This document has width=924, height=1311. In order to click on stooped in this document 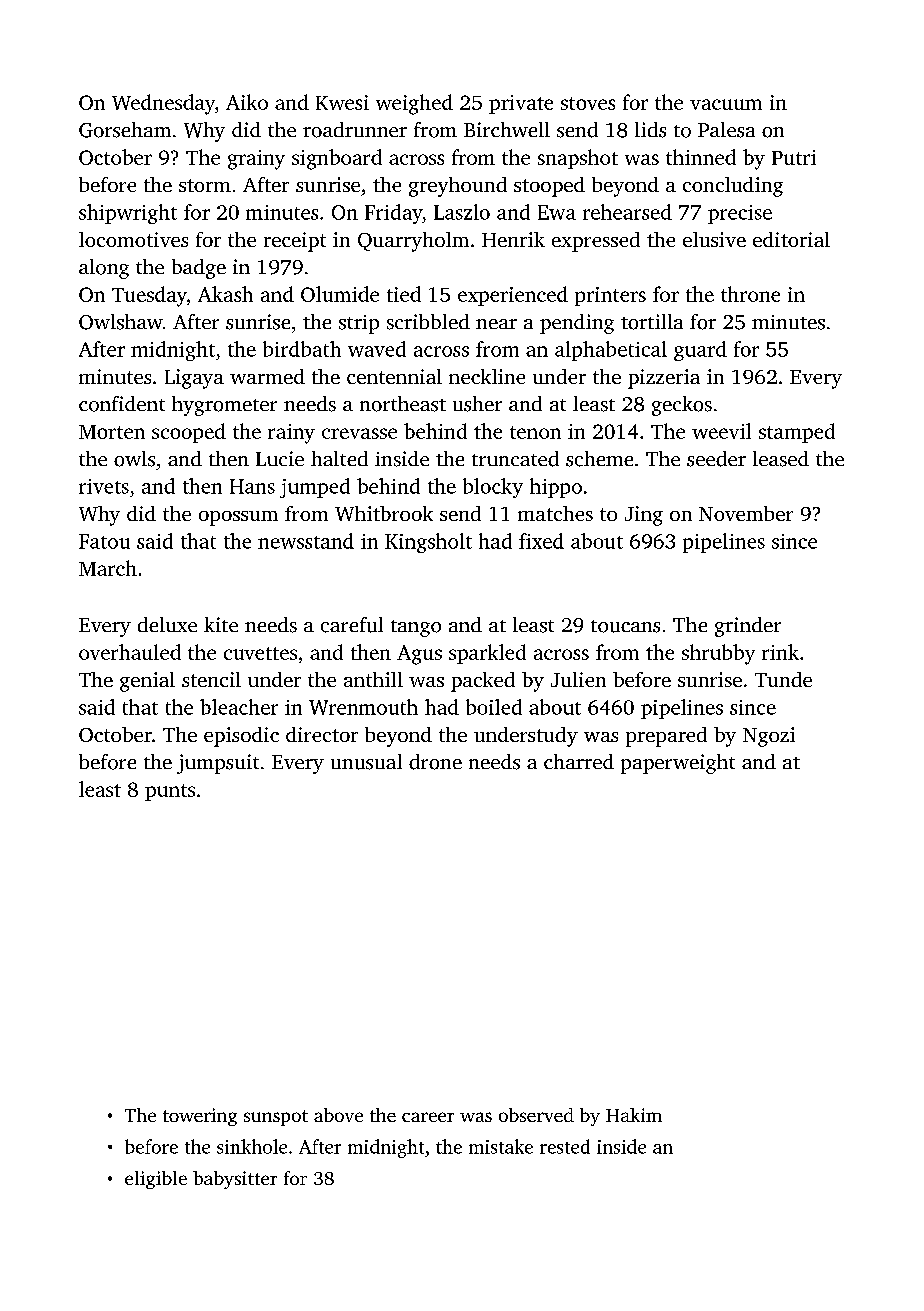, I will do `click(549, 187)`.
